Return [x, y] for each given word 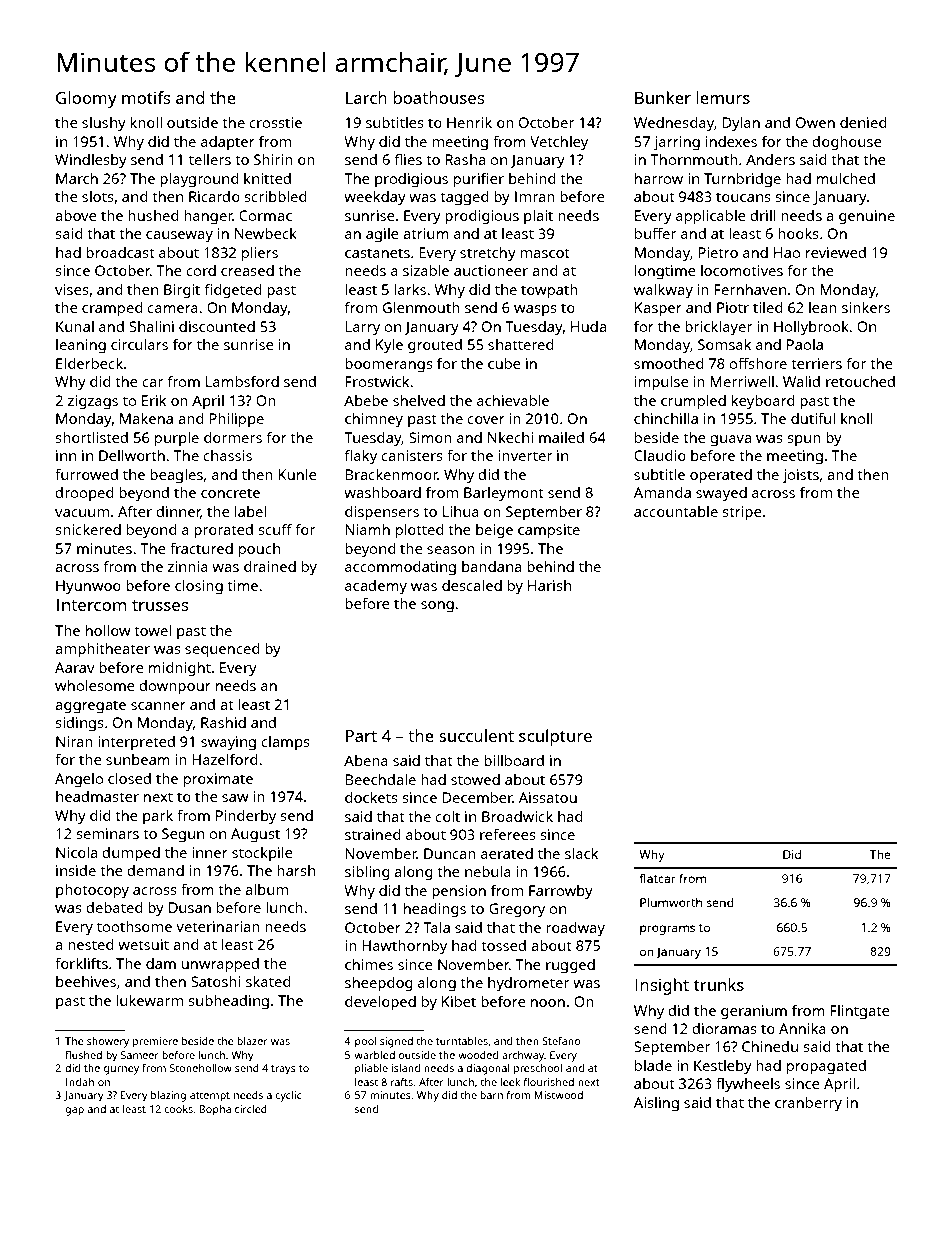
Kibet [459, 1001]
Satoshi [216, 981]
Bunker [663, 97]
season [451, 550]
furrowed [86, 474]
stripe [742, 513]
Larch [366, 97]
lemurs [723, 97]
